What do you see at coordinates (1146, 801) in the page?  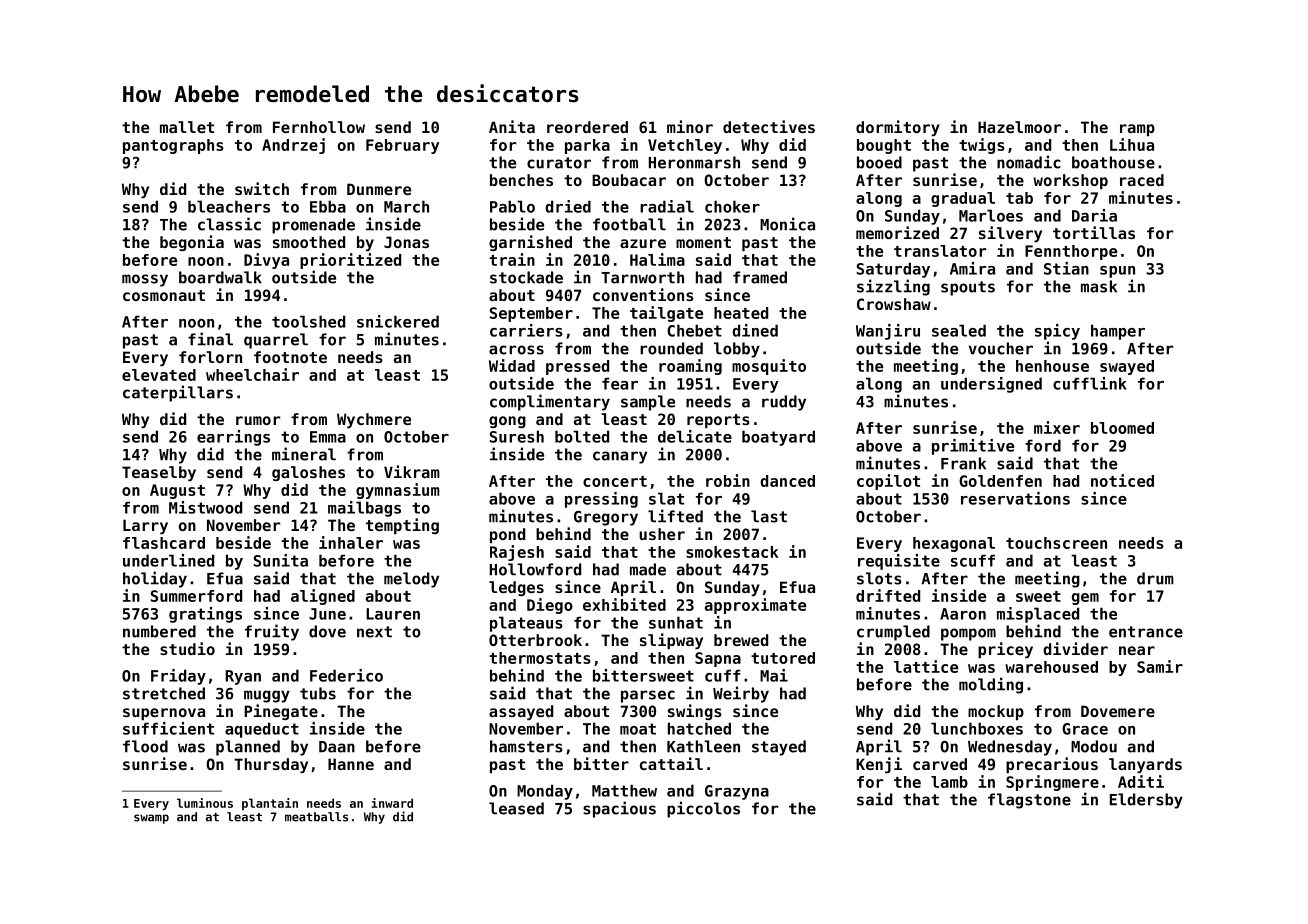 I see `Eldersby` at bounding box center [1146, 801].
